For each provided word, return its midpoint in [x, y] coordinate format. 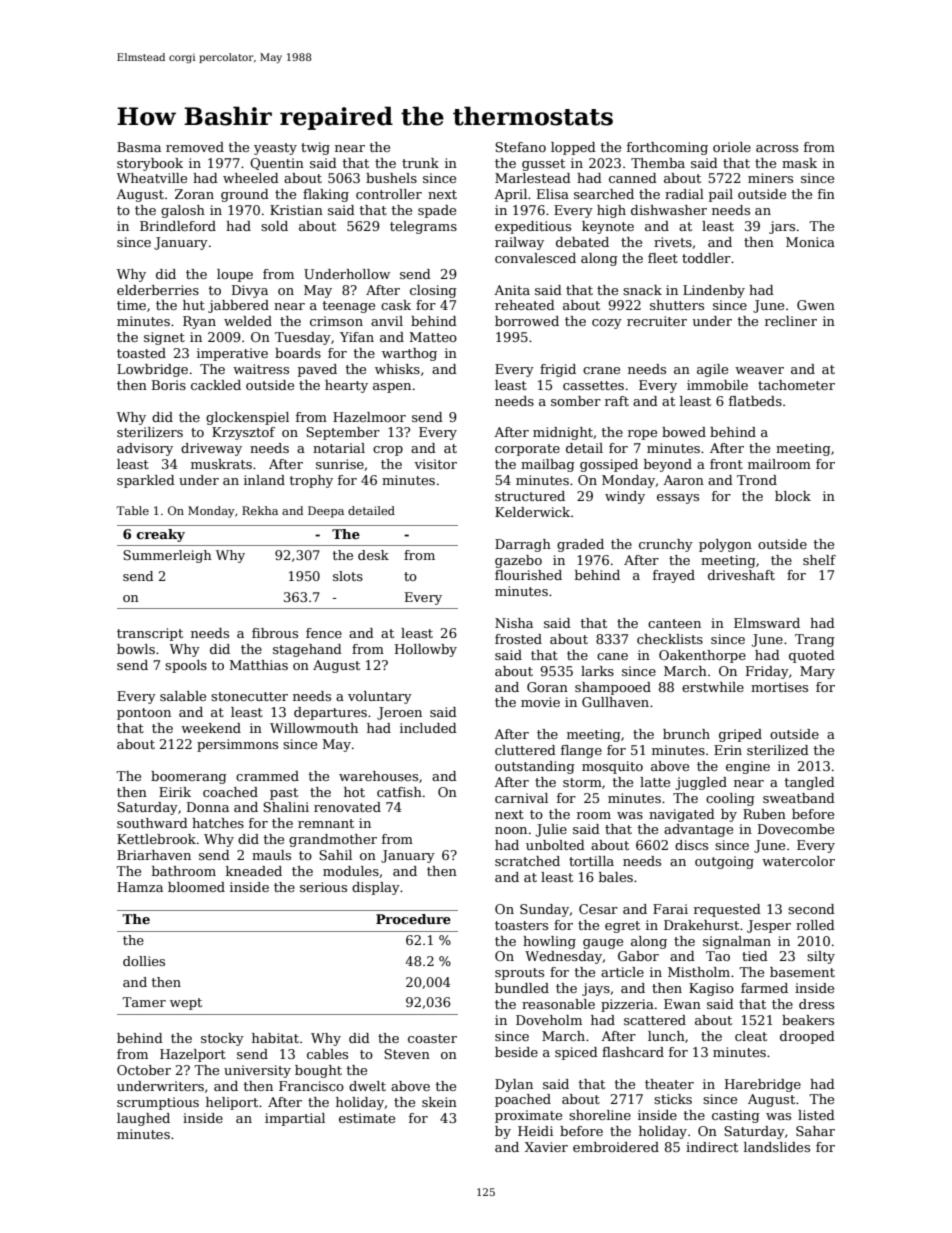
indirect [712, 1147]
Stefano [520, 147]
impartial [295, 1119]
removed [195, 147]
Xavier [546, 1147]
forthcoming [667, 148]
